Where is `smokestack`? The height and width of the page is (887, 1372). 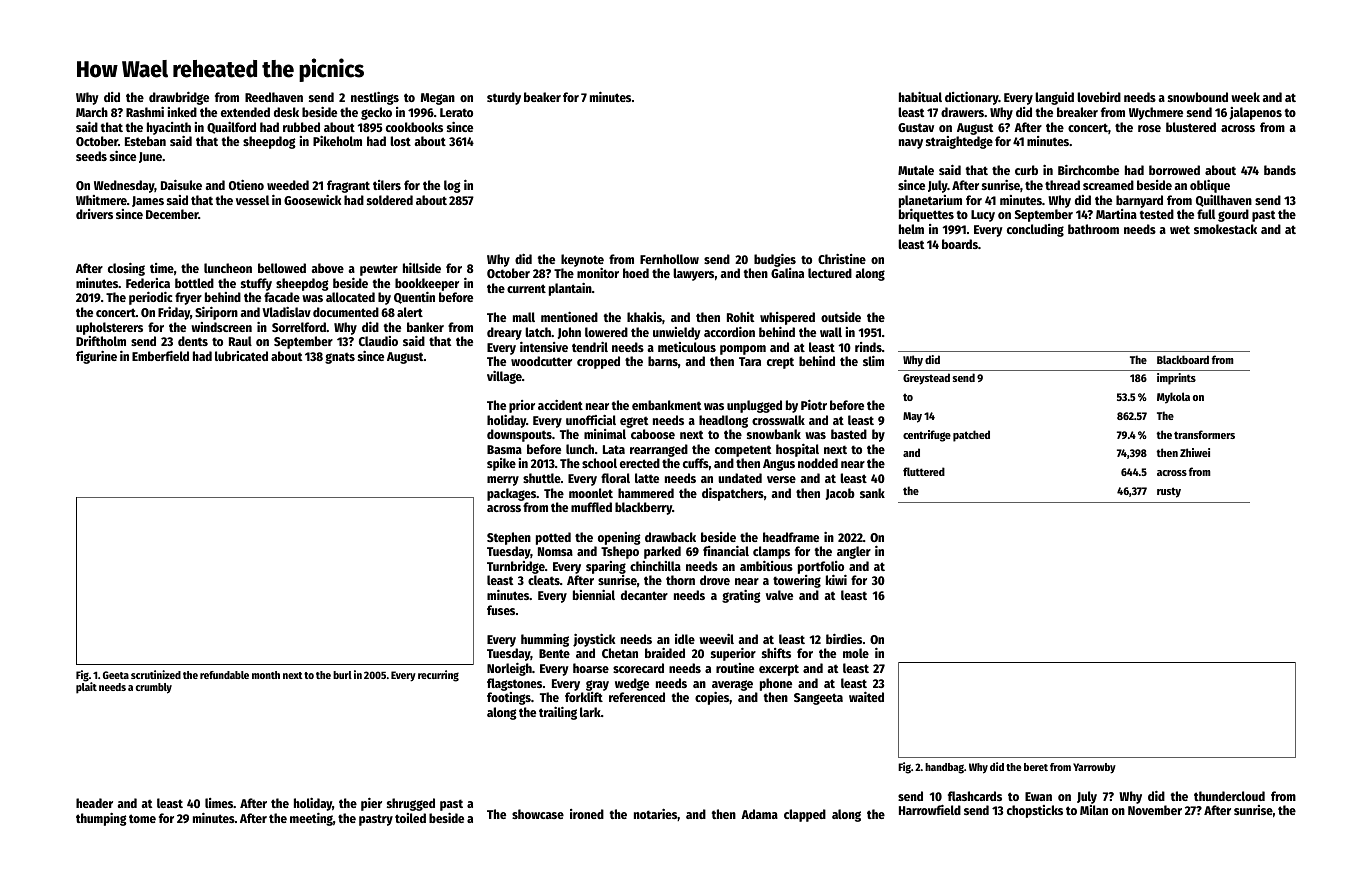
smokestack is located at coordinates (1225, 229).
